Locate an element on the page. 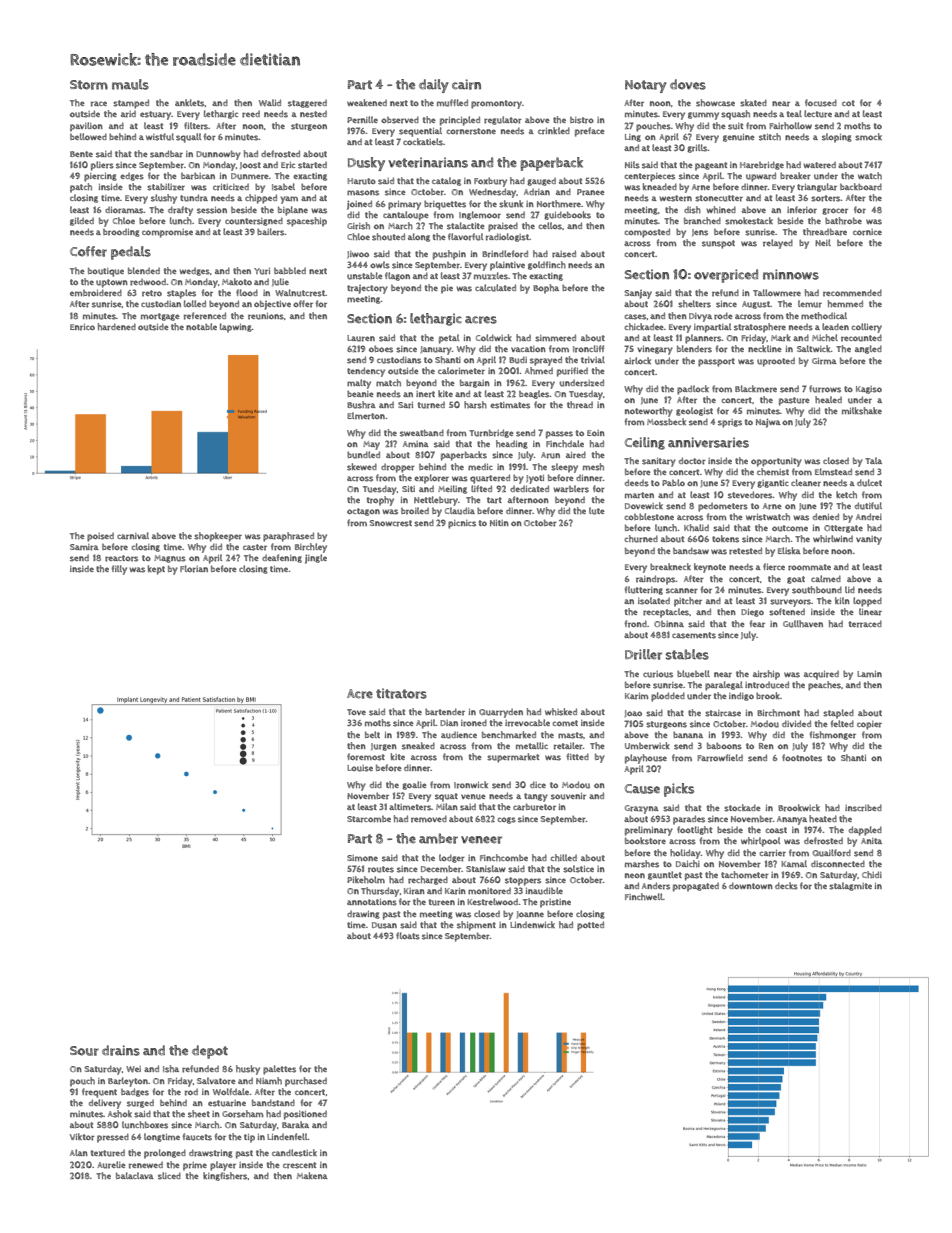  calmed is located at coordinates (826, 578).
